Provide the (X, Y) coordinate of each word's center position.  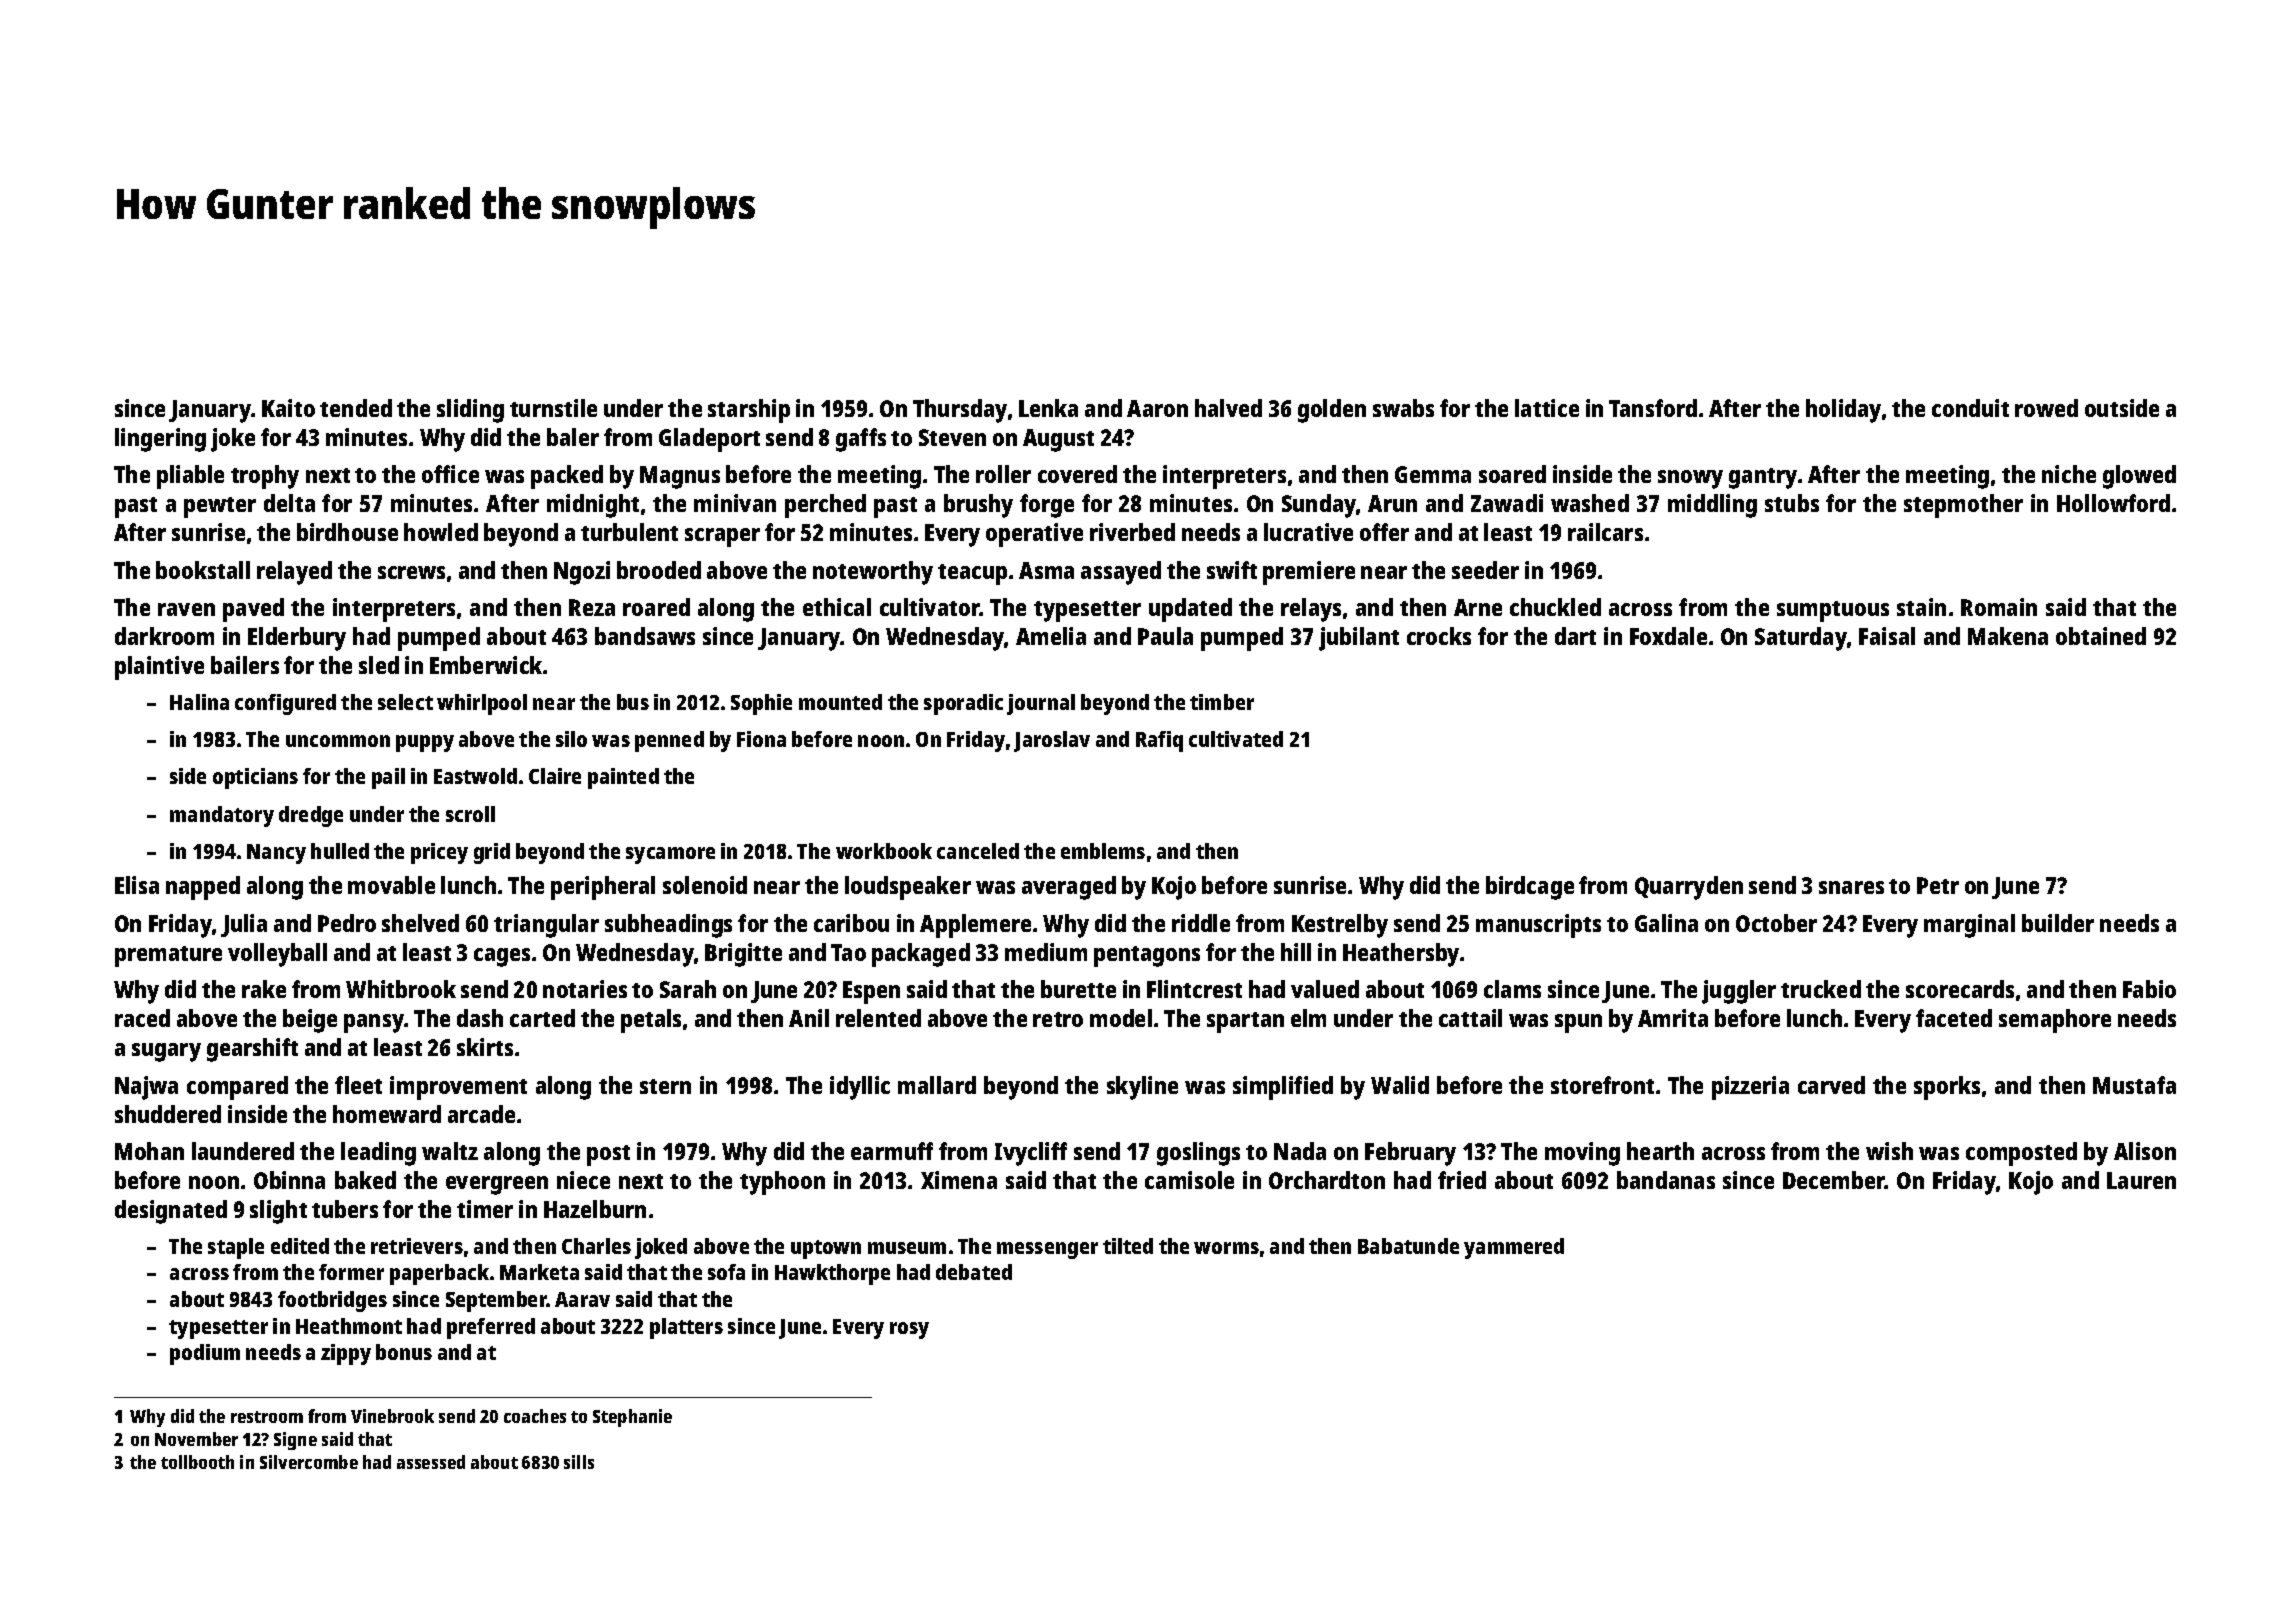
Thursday (960, 411)
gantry (1763, 478)
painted (623, 778)
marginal (1969, 926)
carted (542, 1018)
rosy (909, 1330)
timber (1222, 702)
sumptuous (1833, 611)
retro (1058, 1019)
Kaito (288, 408)
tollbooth (197, 1462)
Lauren (2141, 1180)
